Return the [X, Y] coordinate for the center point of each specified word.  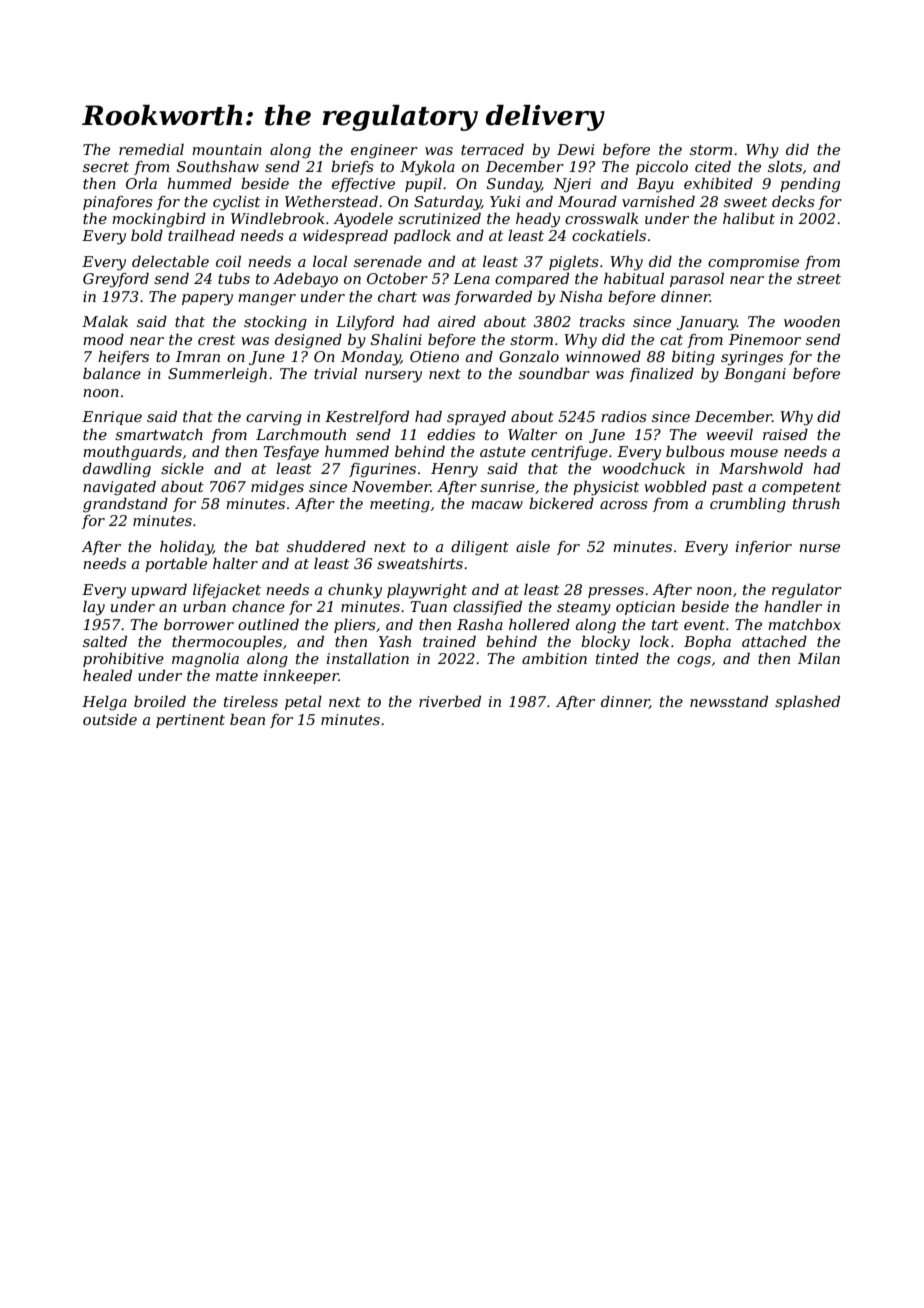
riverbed [450, 701]
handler [793, 606]
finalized [661, 375]
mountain [227, 149]
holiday [186, 548]
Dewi [575, 149]
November [391, 486]
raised [785, 434]
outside [110, 719]
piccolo [662, 168]
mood [103, 339]
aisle [533, 546]
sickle [182, 468]
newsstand [729, 701]
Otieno [434, 356]
